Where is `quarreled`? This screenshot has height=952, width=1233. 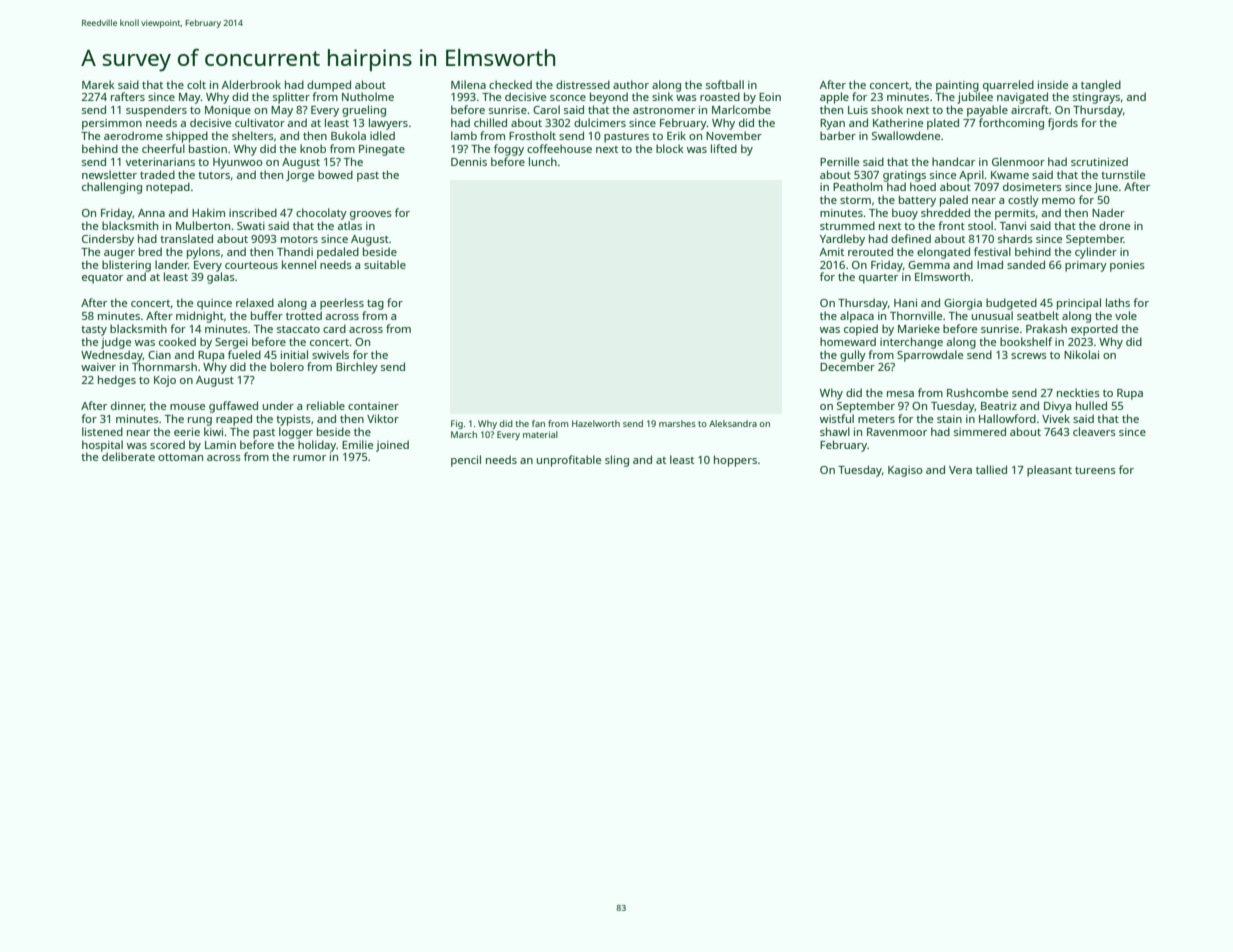
quarreled is located at coordinates (1008, 86).
